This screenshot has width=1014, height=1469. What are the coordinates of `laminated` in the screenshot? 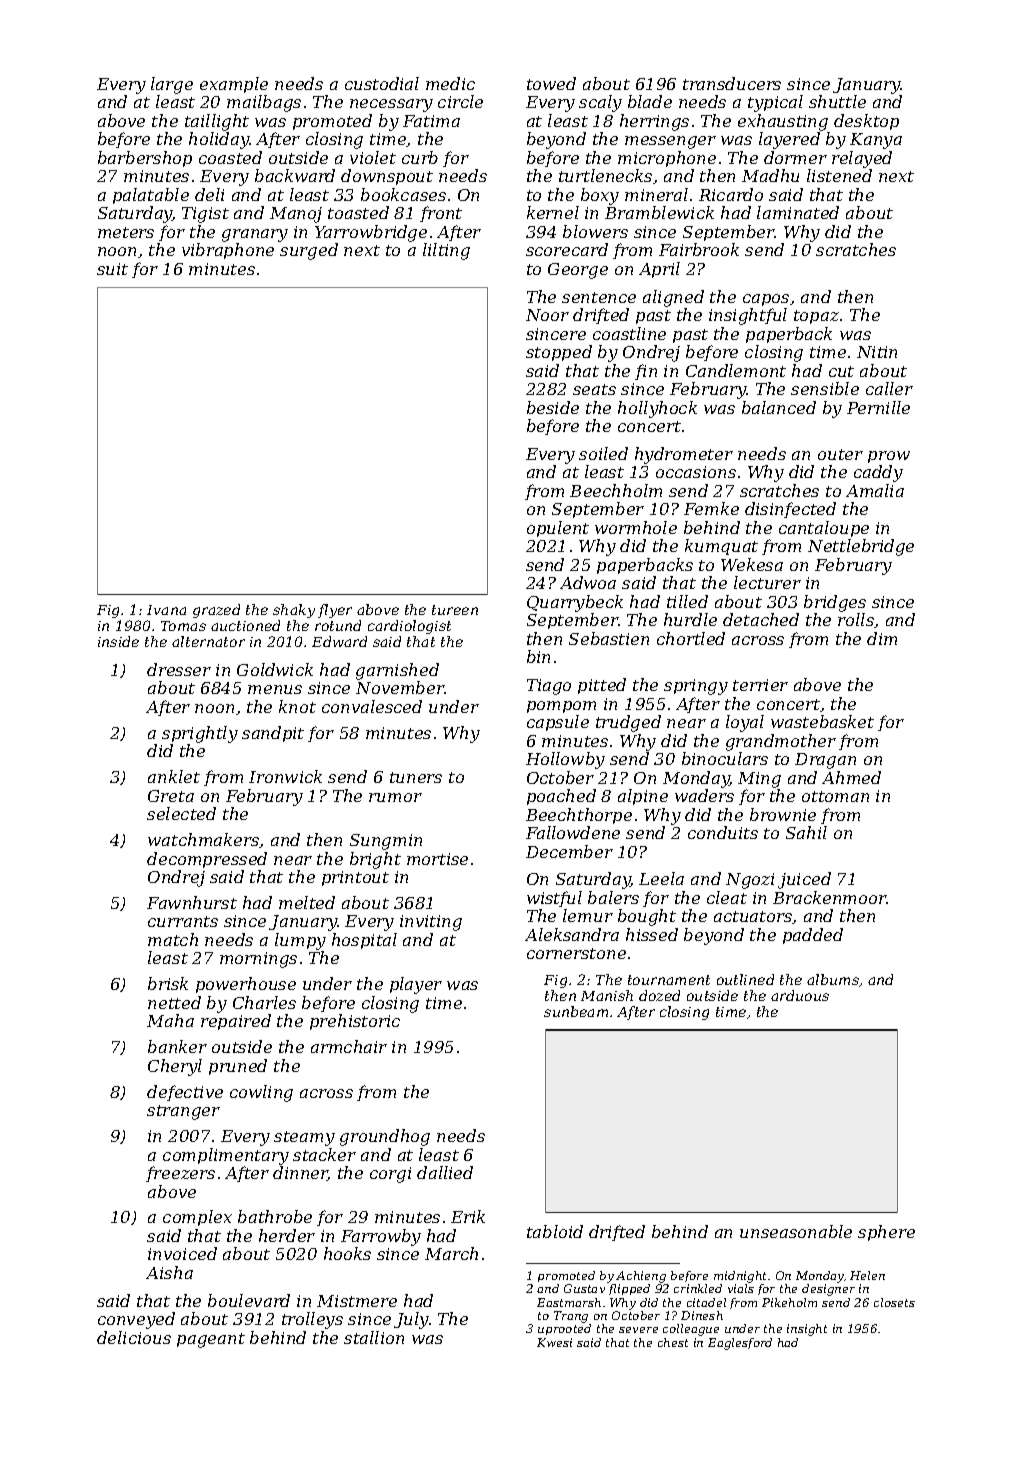 It's located at (798, 212).
